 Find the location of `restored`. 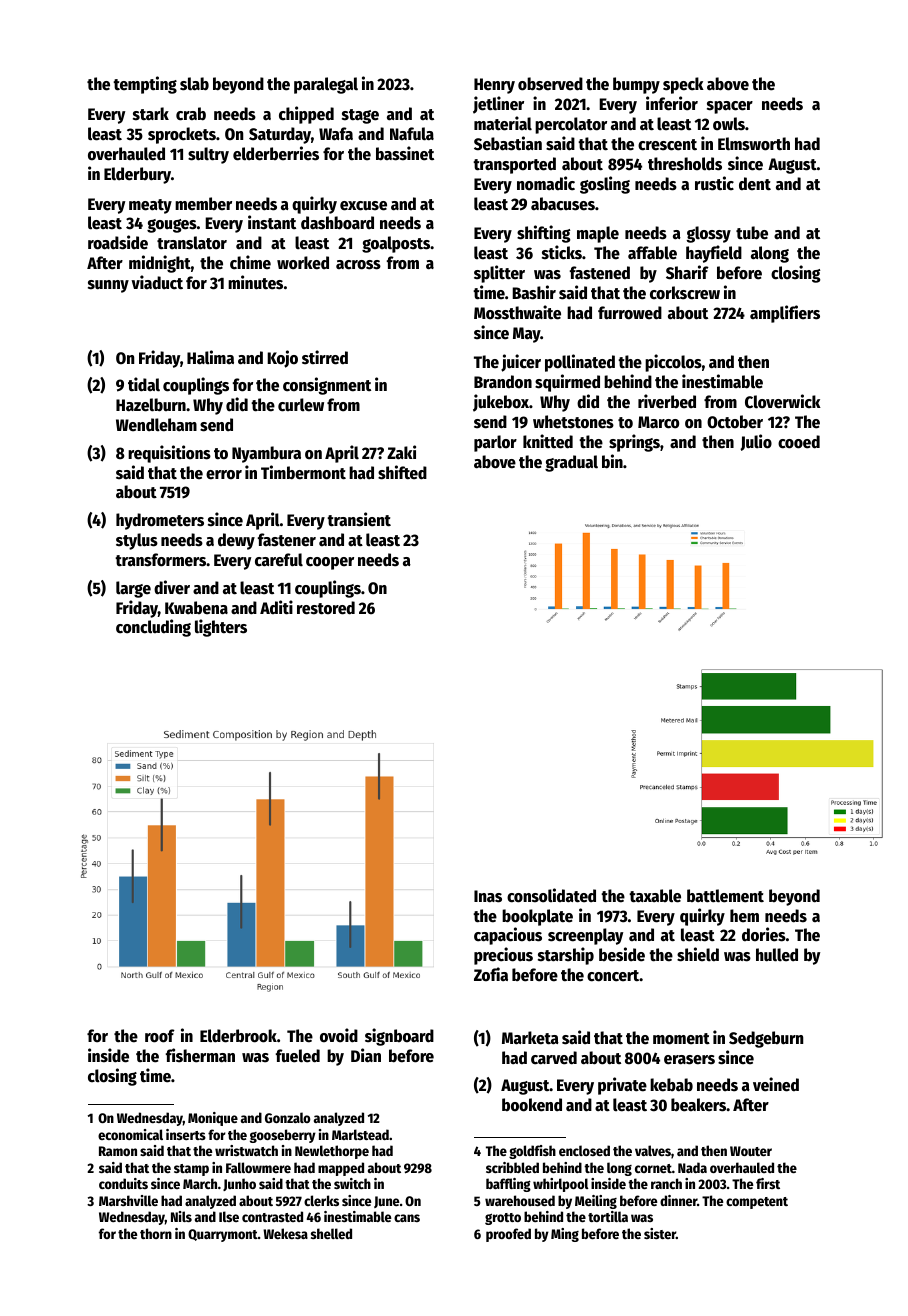

restored is located at coordinates (326, 608).
